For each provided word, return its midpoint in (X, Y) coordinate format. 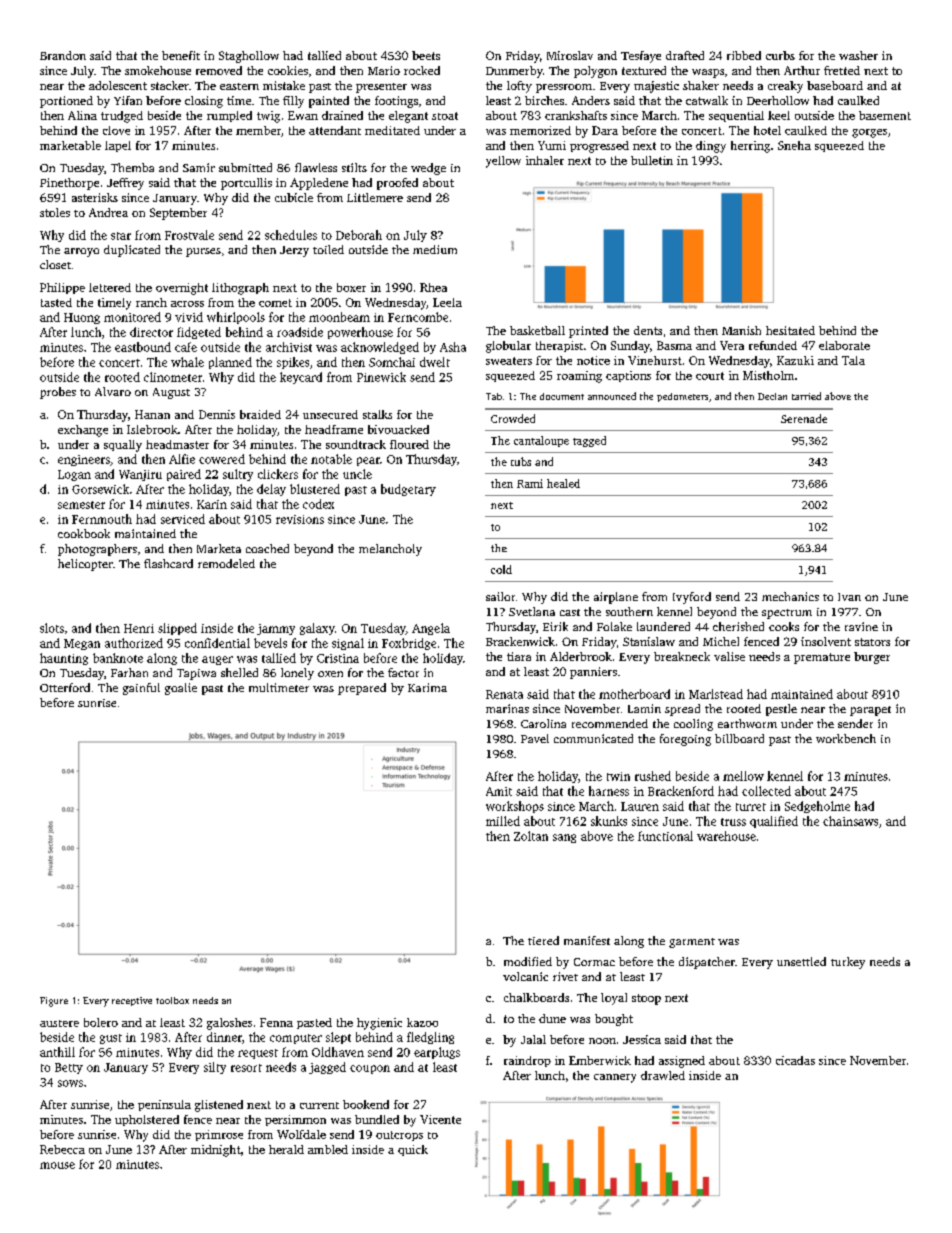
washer (858, 55)
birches (544, 100)
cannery (615, 1078)
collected (766, 791)
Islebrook (152, 429)
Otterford (65, 687)
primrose (219, 1135)
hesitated (790, 330)
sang (564, 838)
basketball (537, 330)
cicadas (795, 1060)
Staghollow (249, 57)
